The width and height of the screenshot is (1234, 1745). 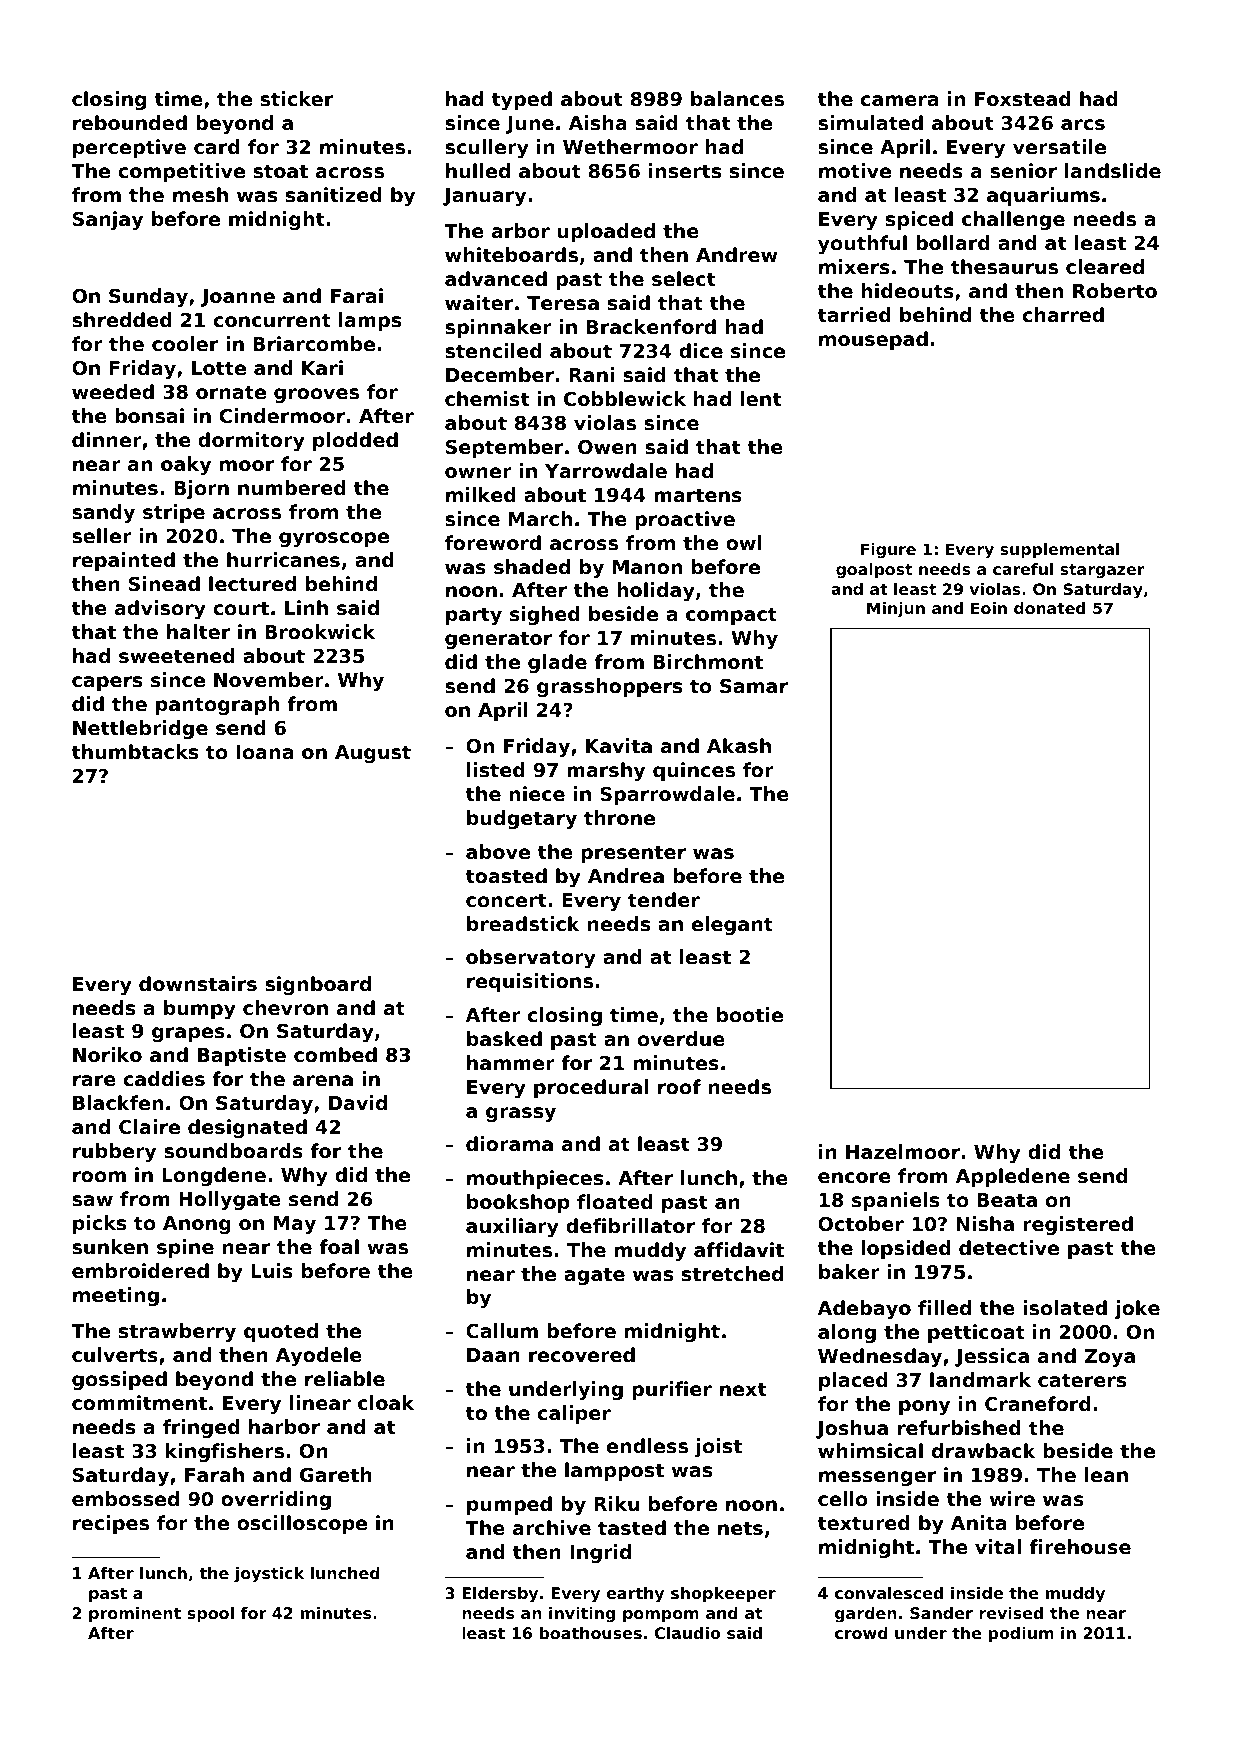 I want to click on donated, so click(x=1049, y=608).
